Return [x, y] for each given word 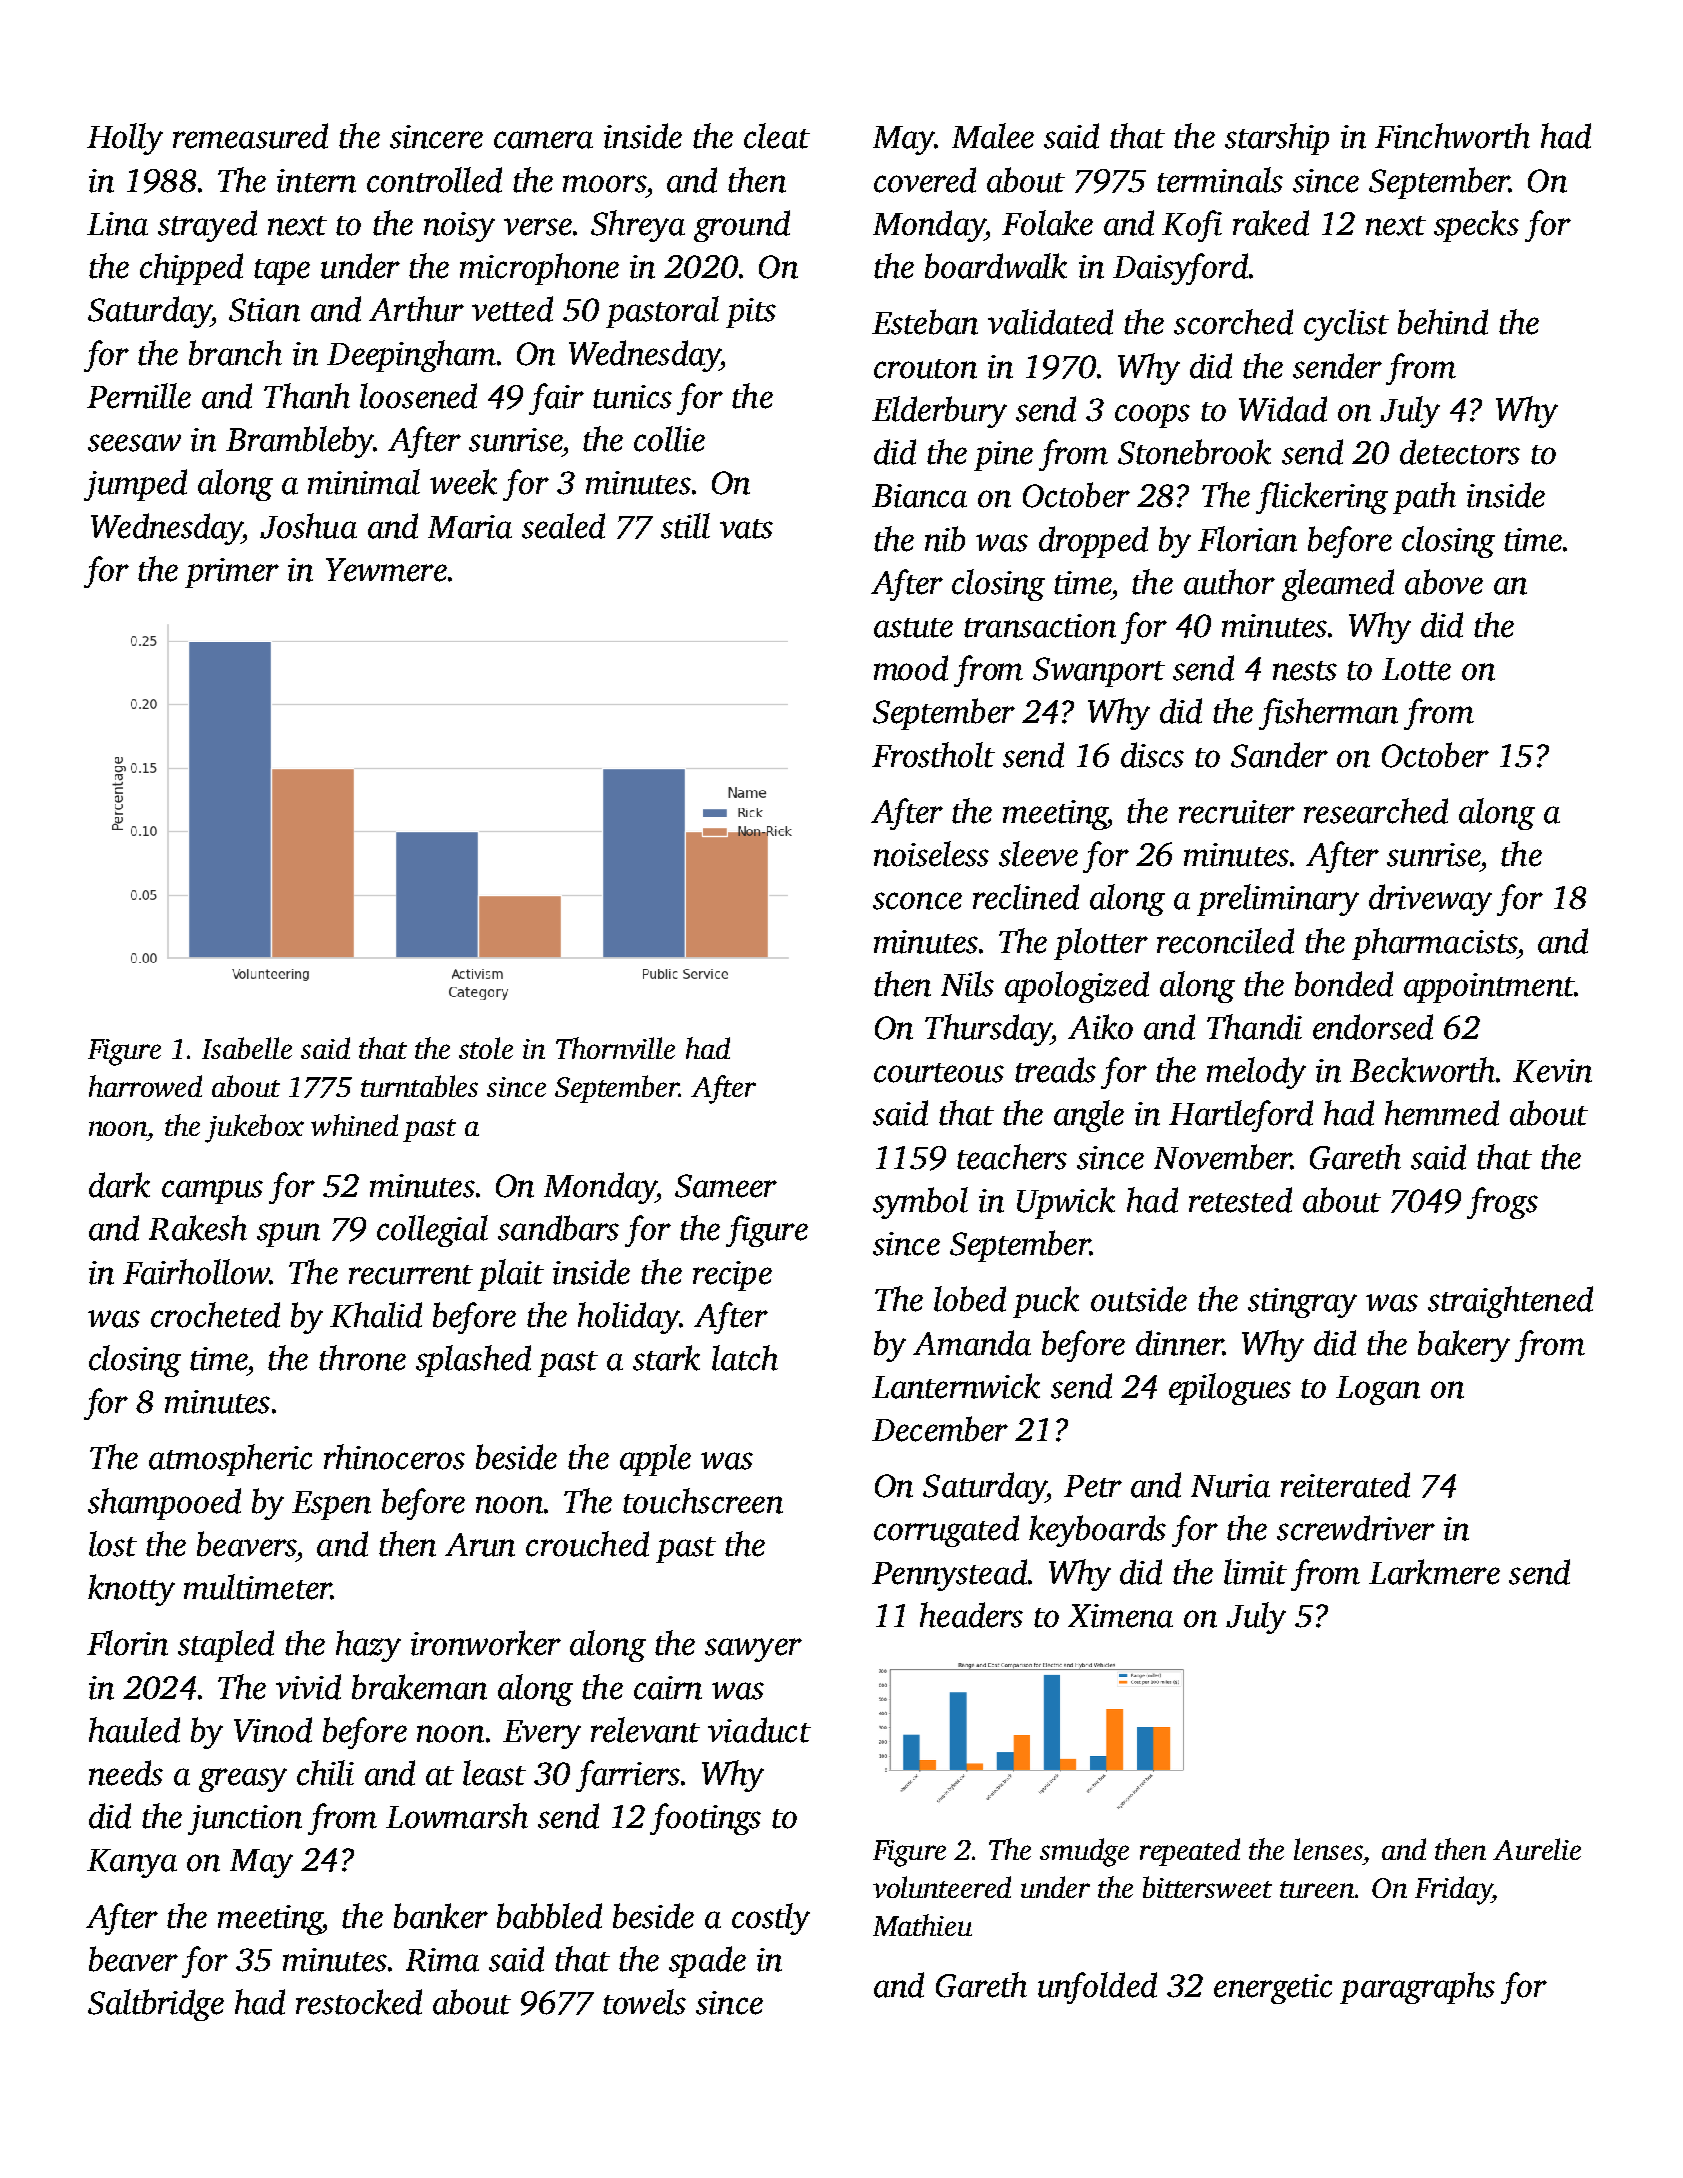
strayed [207, 226]
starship [1277, 139]
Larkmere [1434, 1572]
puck [1046, 1302]
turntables [419, 1086]
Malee [993, 136]
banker [441, 1916]
